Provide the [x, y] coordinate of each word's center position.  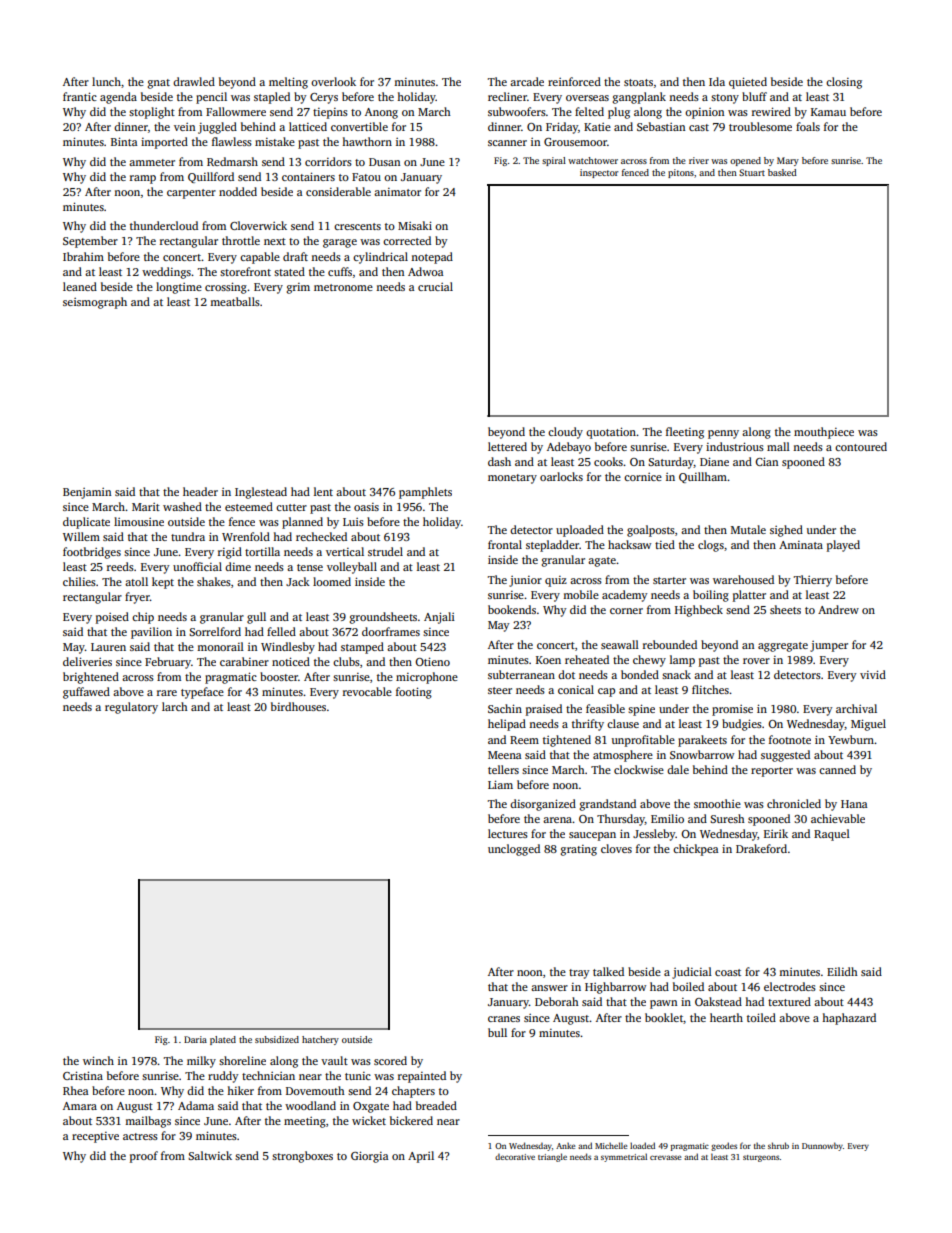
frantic [80, 96]
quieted [748, 83]
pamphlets [425, 493]
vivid [873, 674]
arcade [527, 81]
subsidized [277, 1039]
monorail [220, 646]
